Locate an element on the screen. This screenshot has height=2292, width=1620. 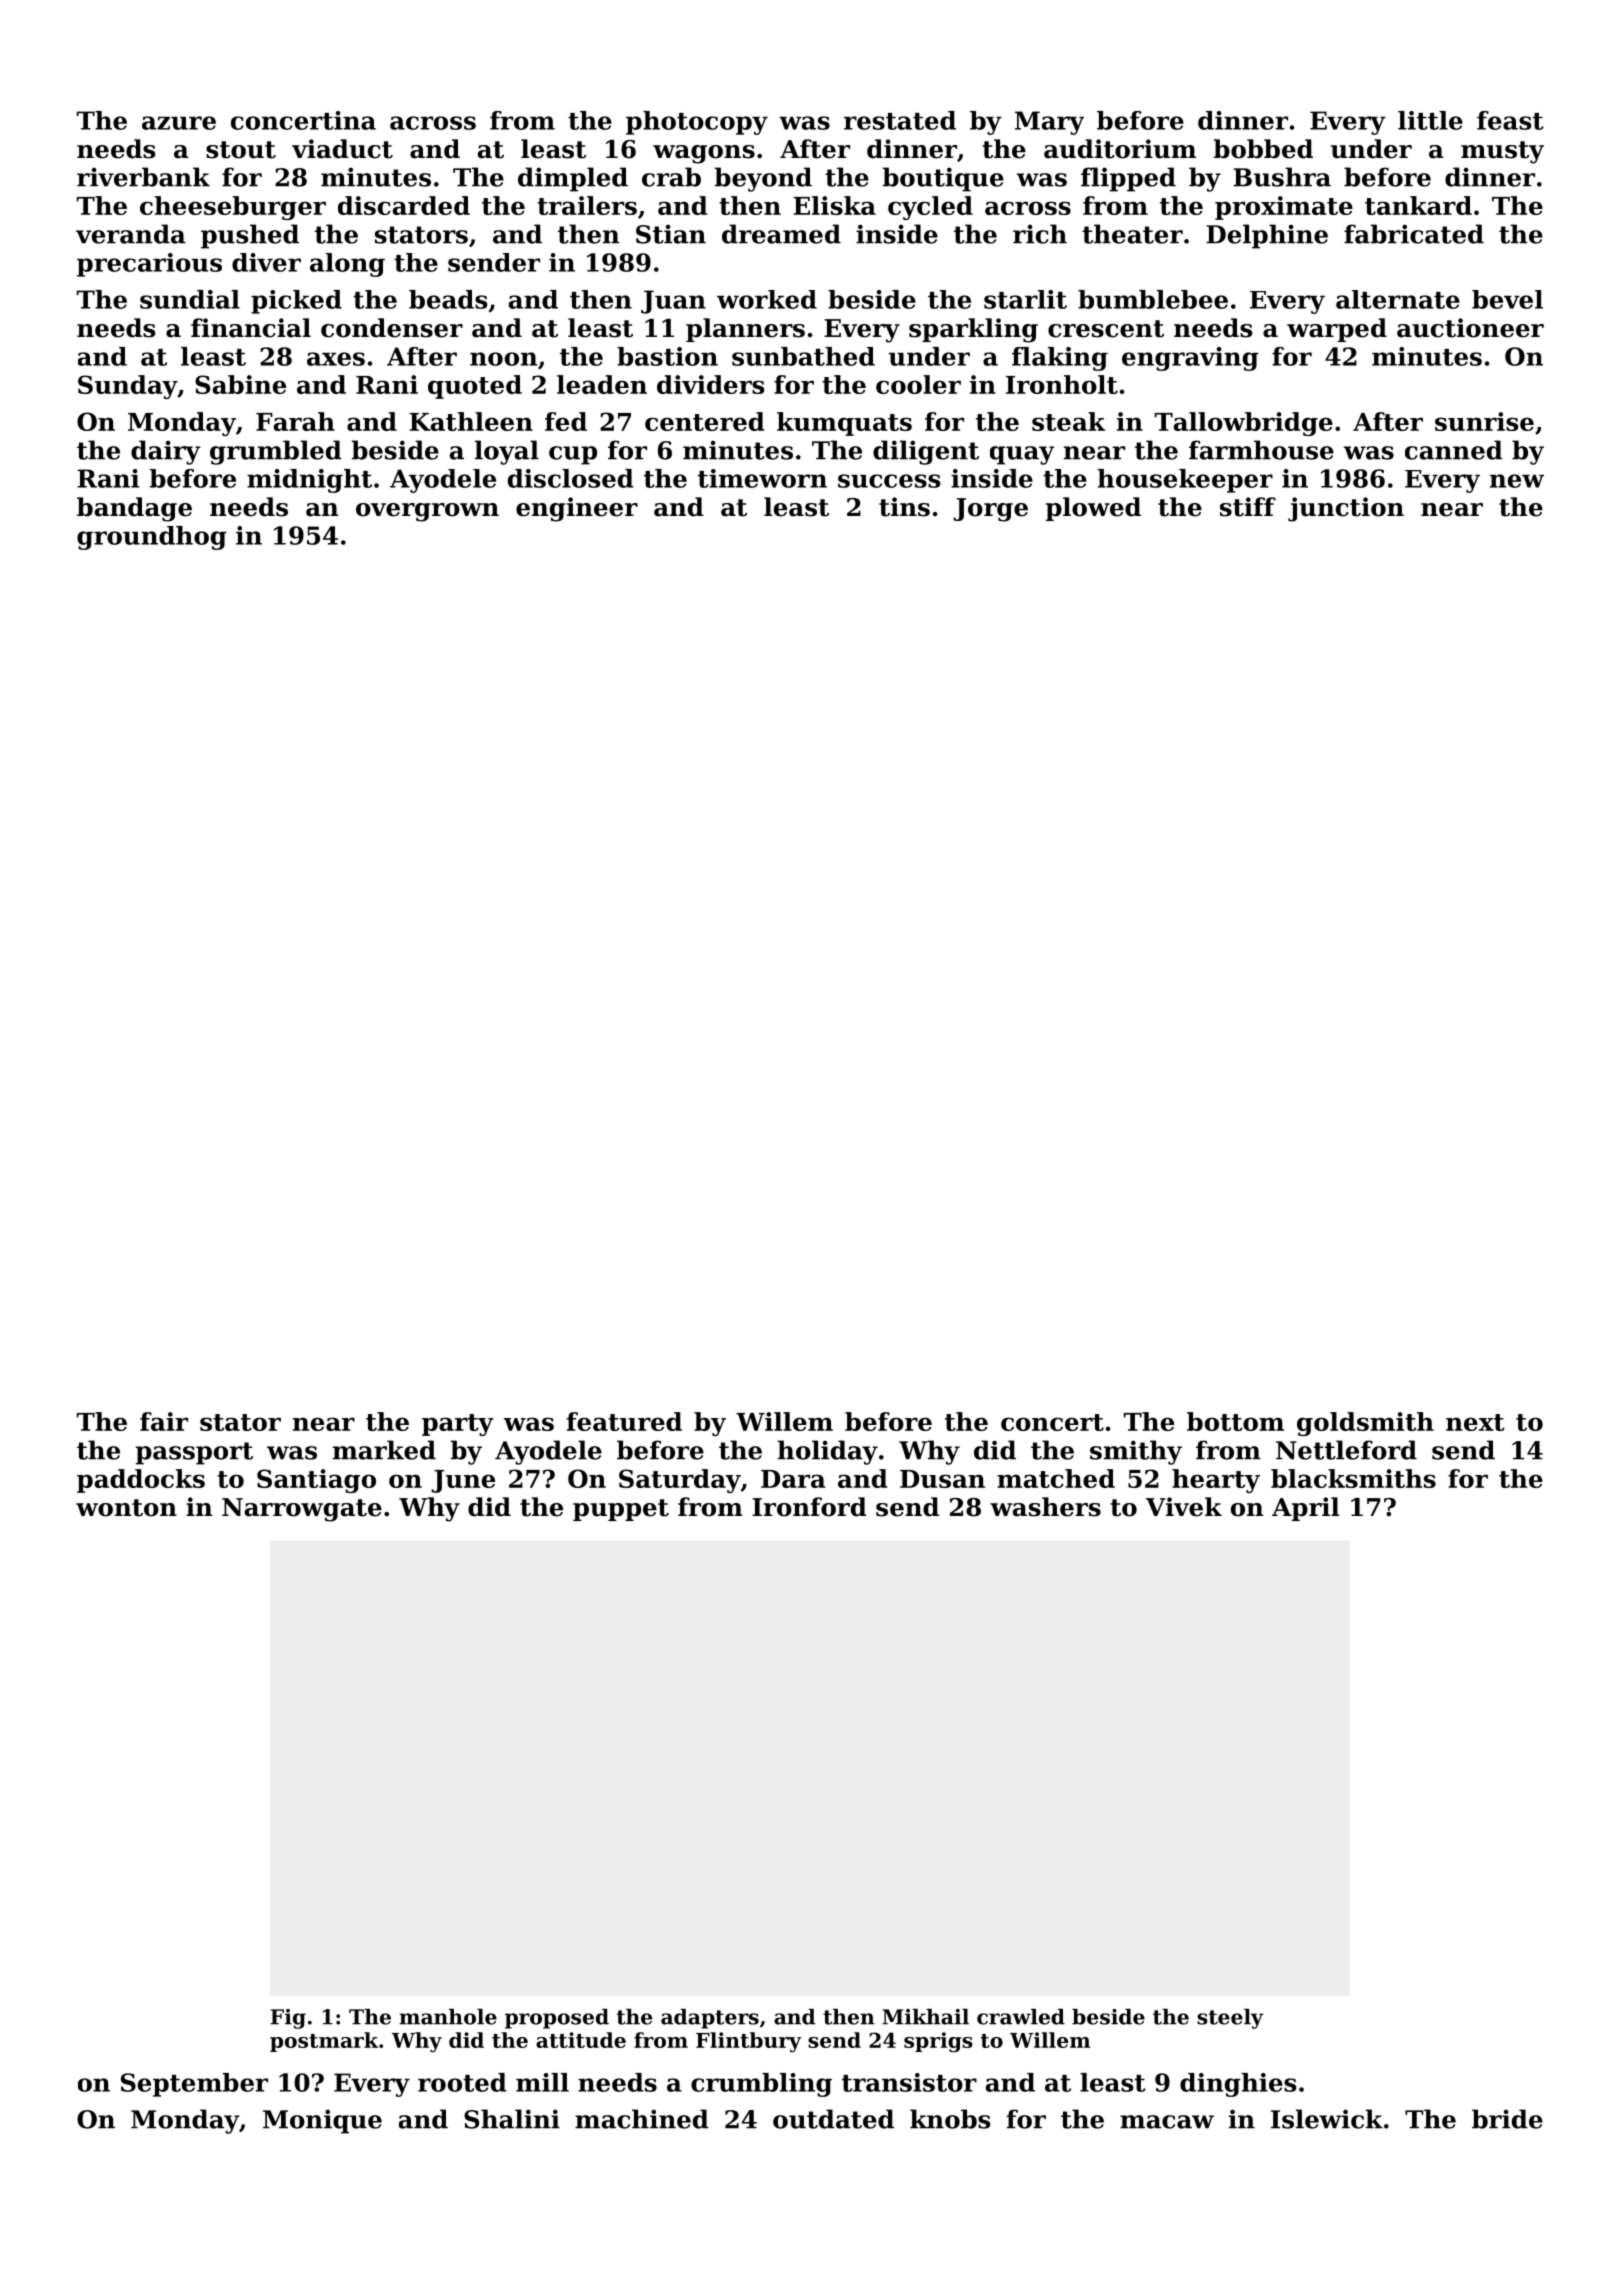
bottom is located at coordinates (1235, 1421).
